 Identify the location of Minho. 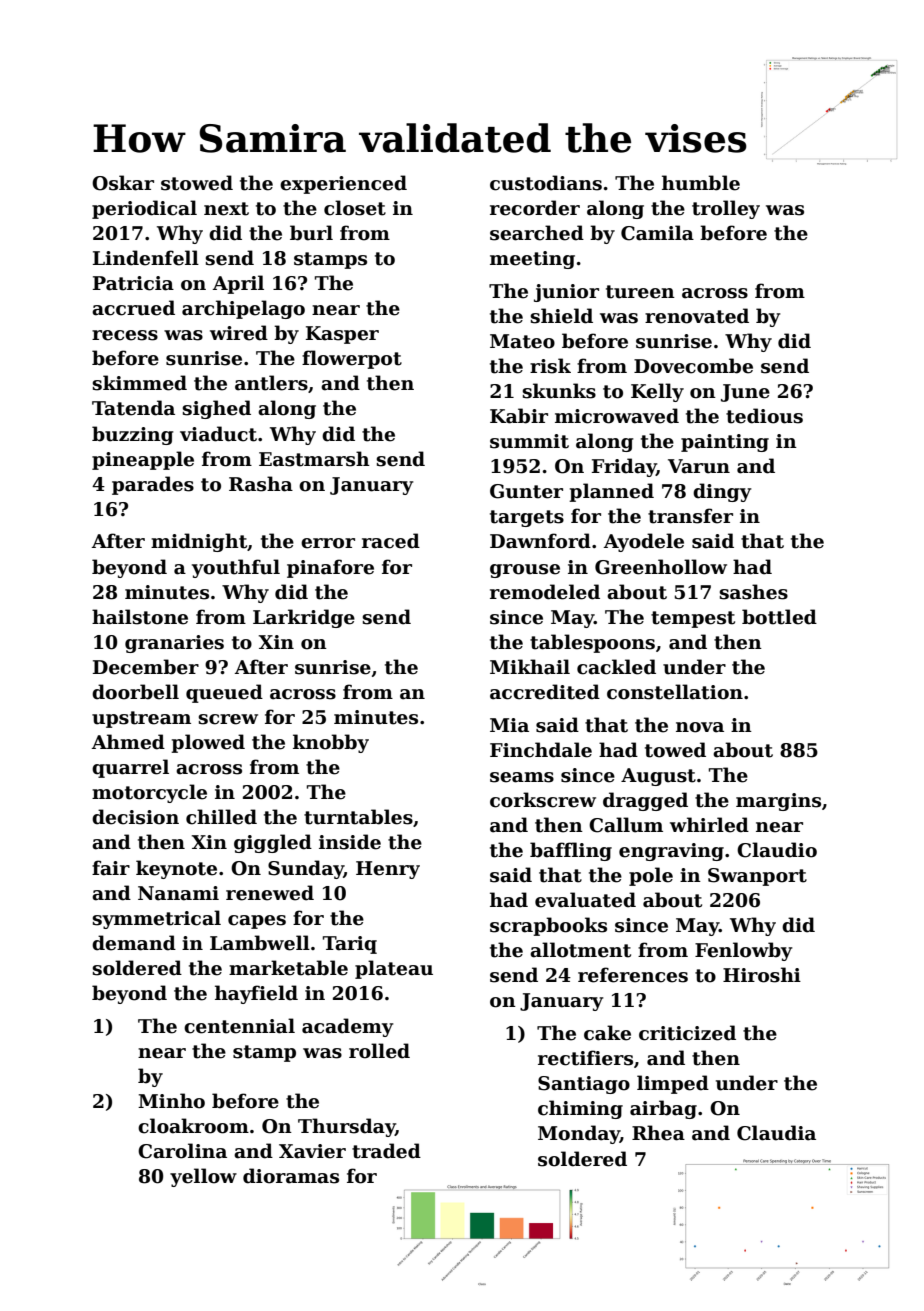
(171, 1101).
